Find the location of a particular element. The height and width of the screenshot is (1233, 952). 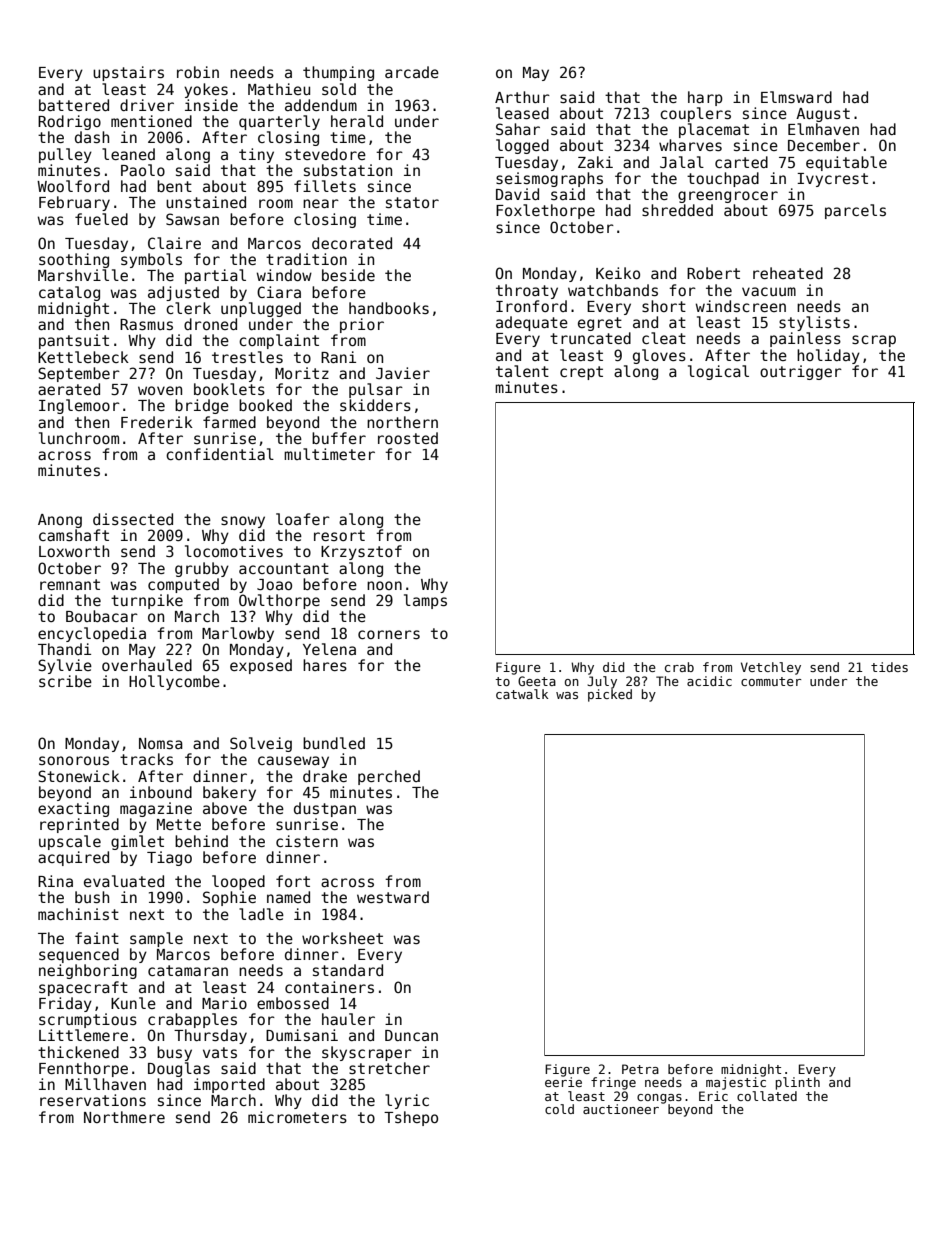

Douglas is located at coordinates (179, 1069).
